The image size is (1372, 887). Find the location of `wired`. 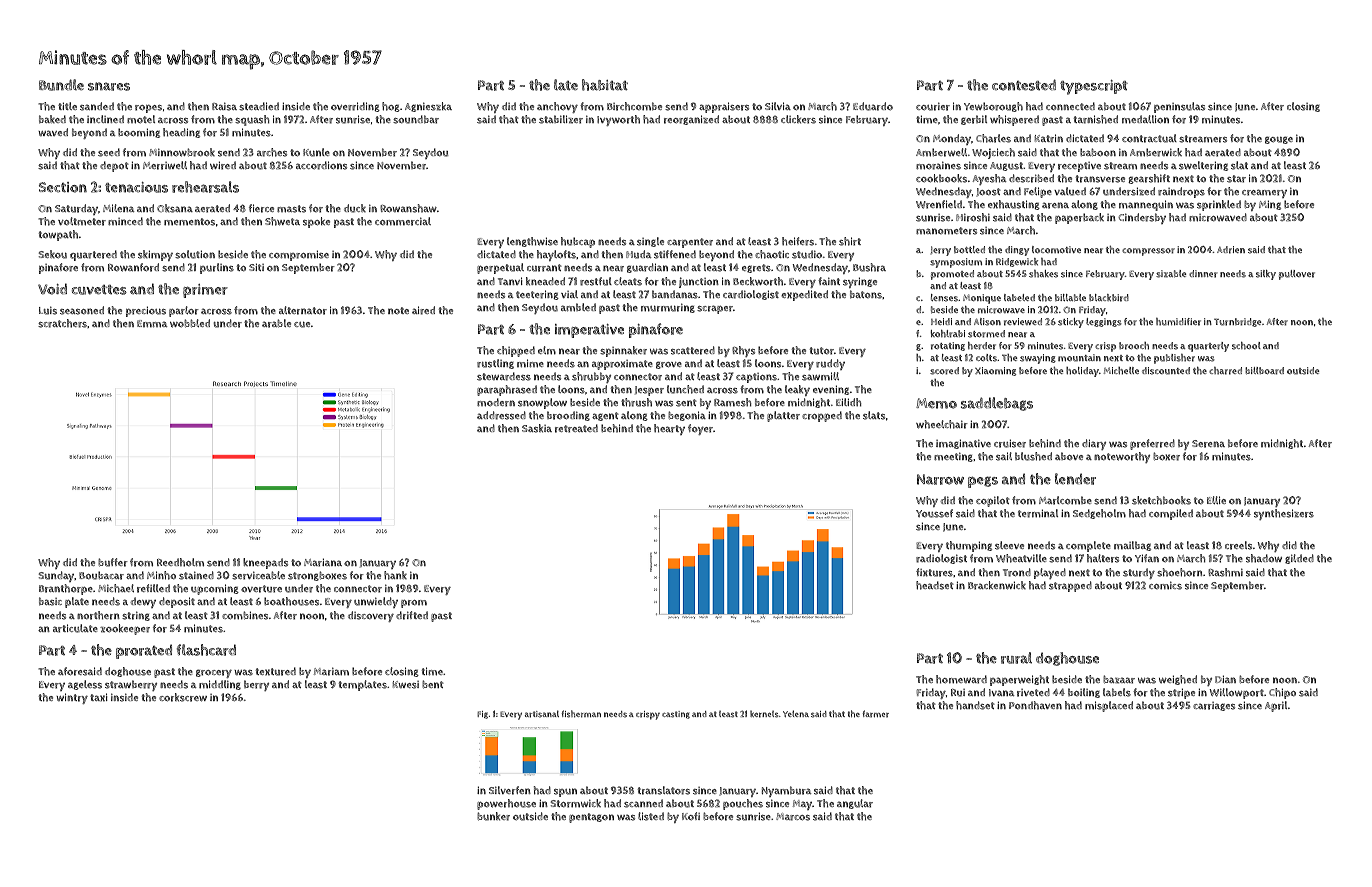

wired is located at coordinates (223, 165).
